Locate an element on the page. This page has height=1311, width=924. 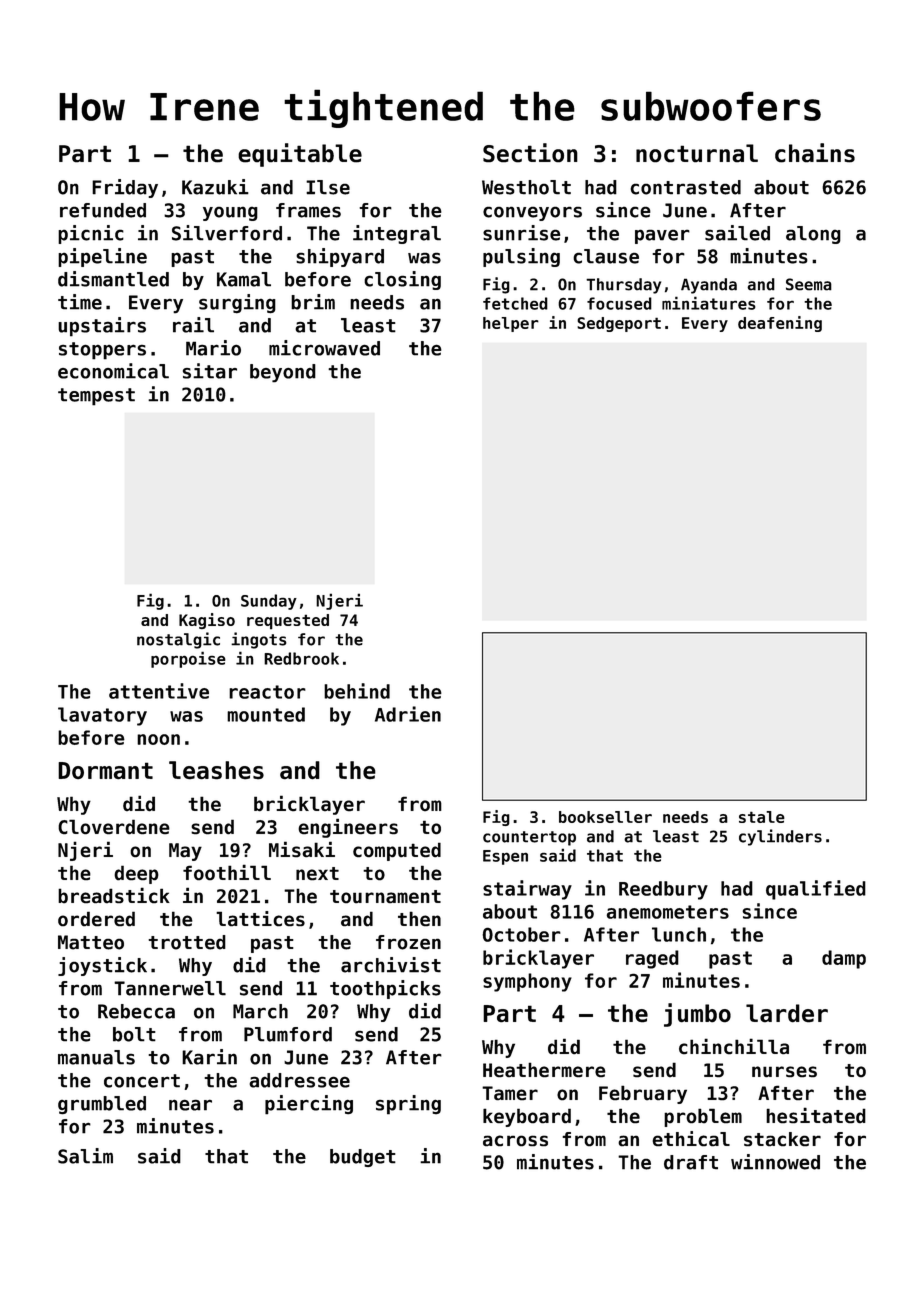
fetched is located at coordinates (515, 303).
